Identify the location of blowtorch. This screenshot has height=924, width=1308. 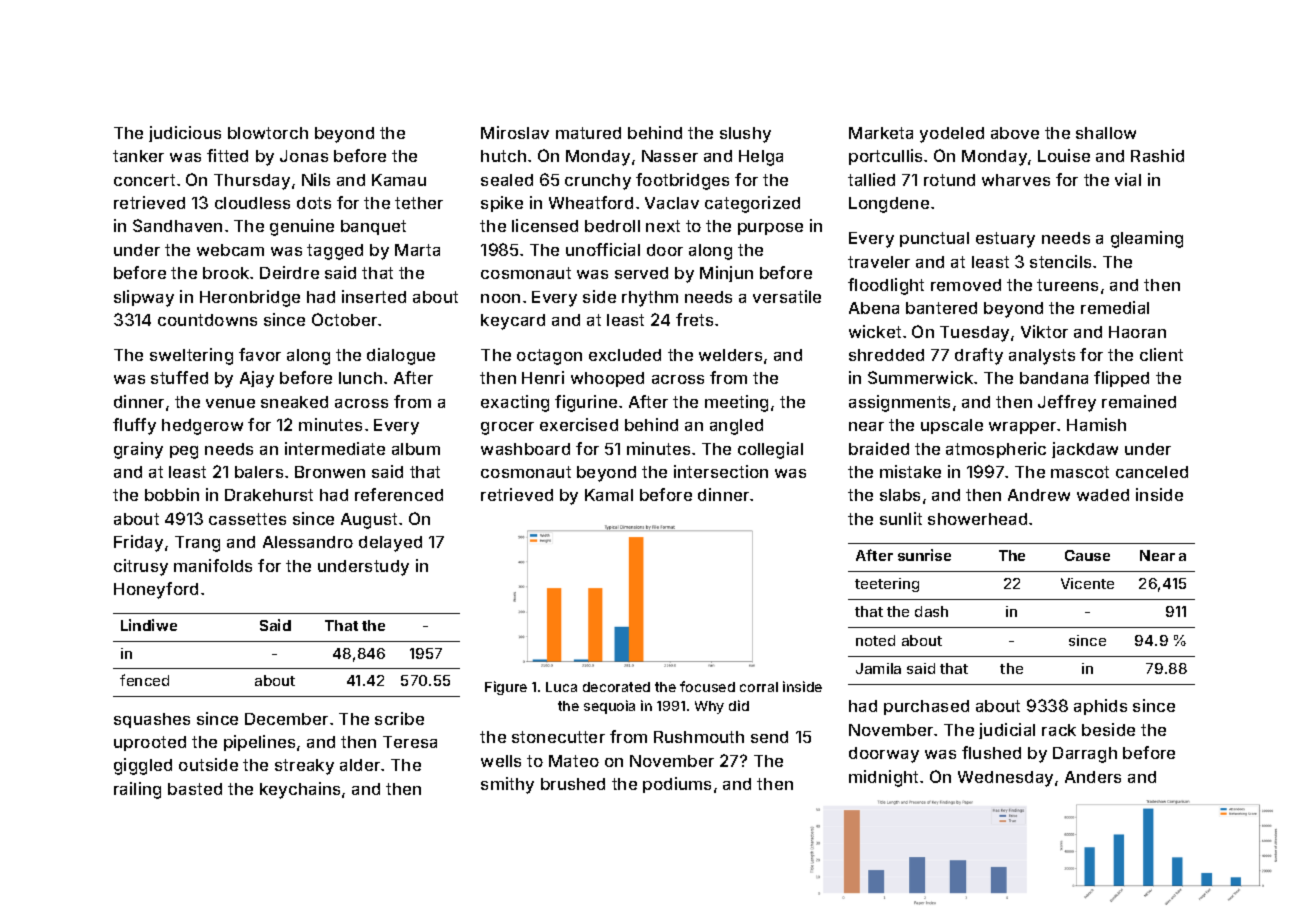
(268, 133).
